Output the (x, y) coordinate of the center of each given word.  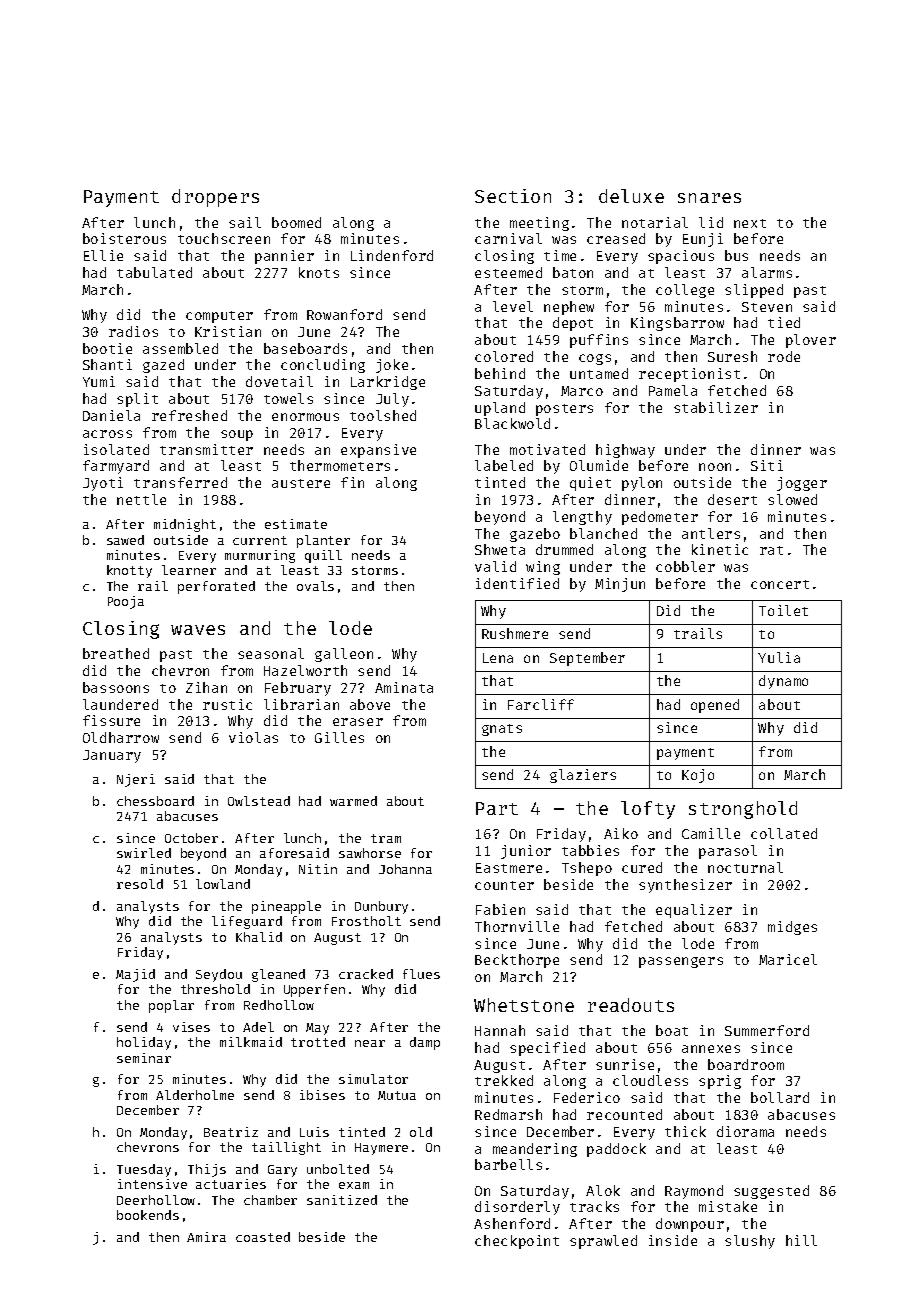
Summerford (767, 1030)
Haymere (381, 1149)
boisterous (124, 238)
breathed (116, 653)
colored (504, 356)
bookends (148, 1215)
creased (616, 238)
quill (323, 556)
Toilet (783, 610)
